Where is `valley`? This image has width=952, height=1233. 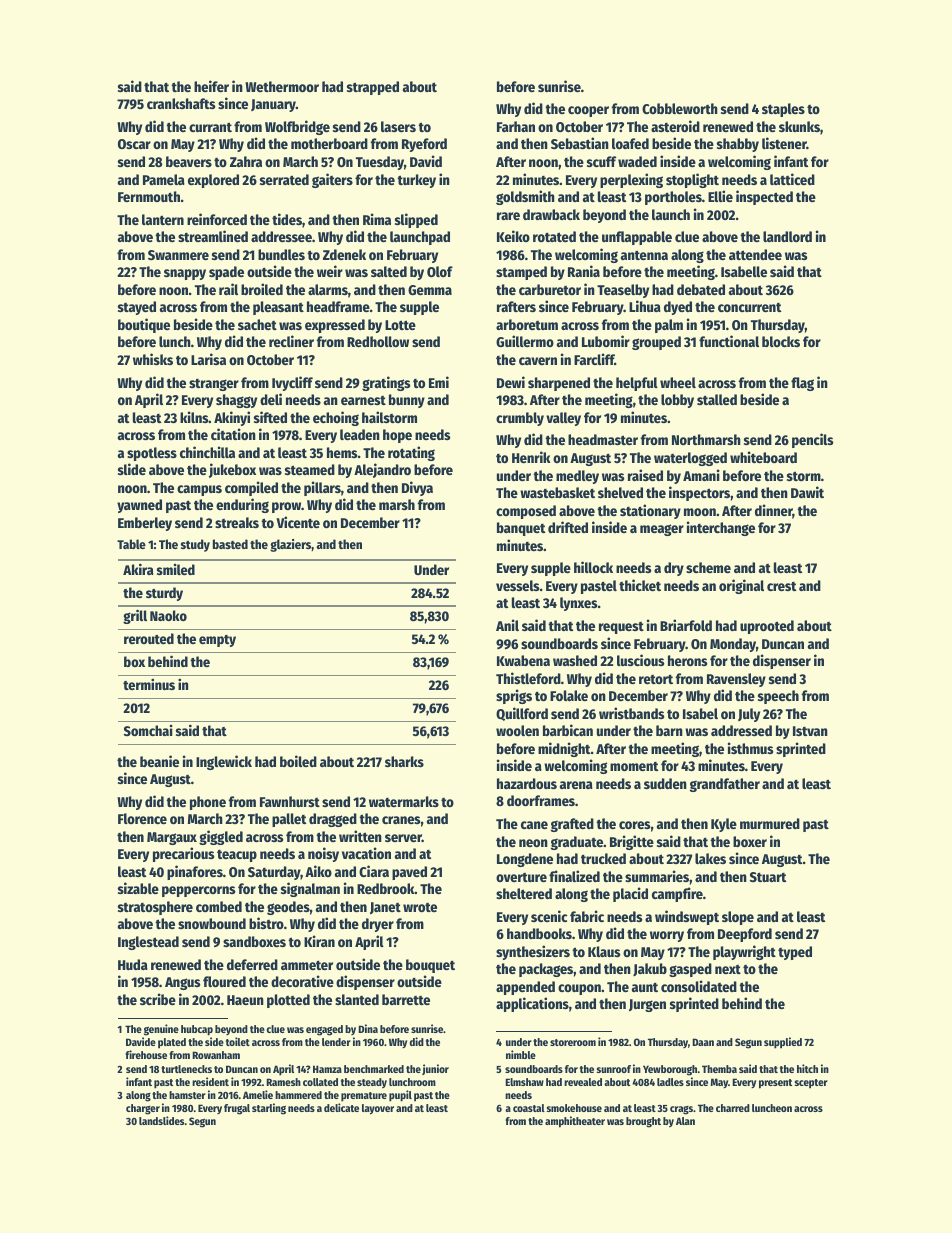
valley is located at coordinates (563, 419).
